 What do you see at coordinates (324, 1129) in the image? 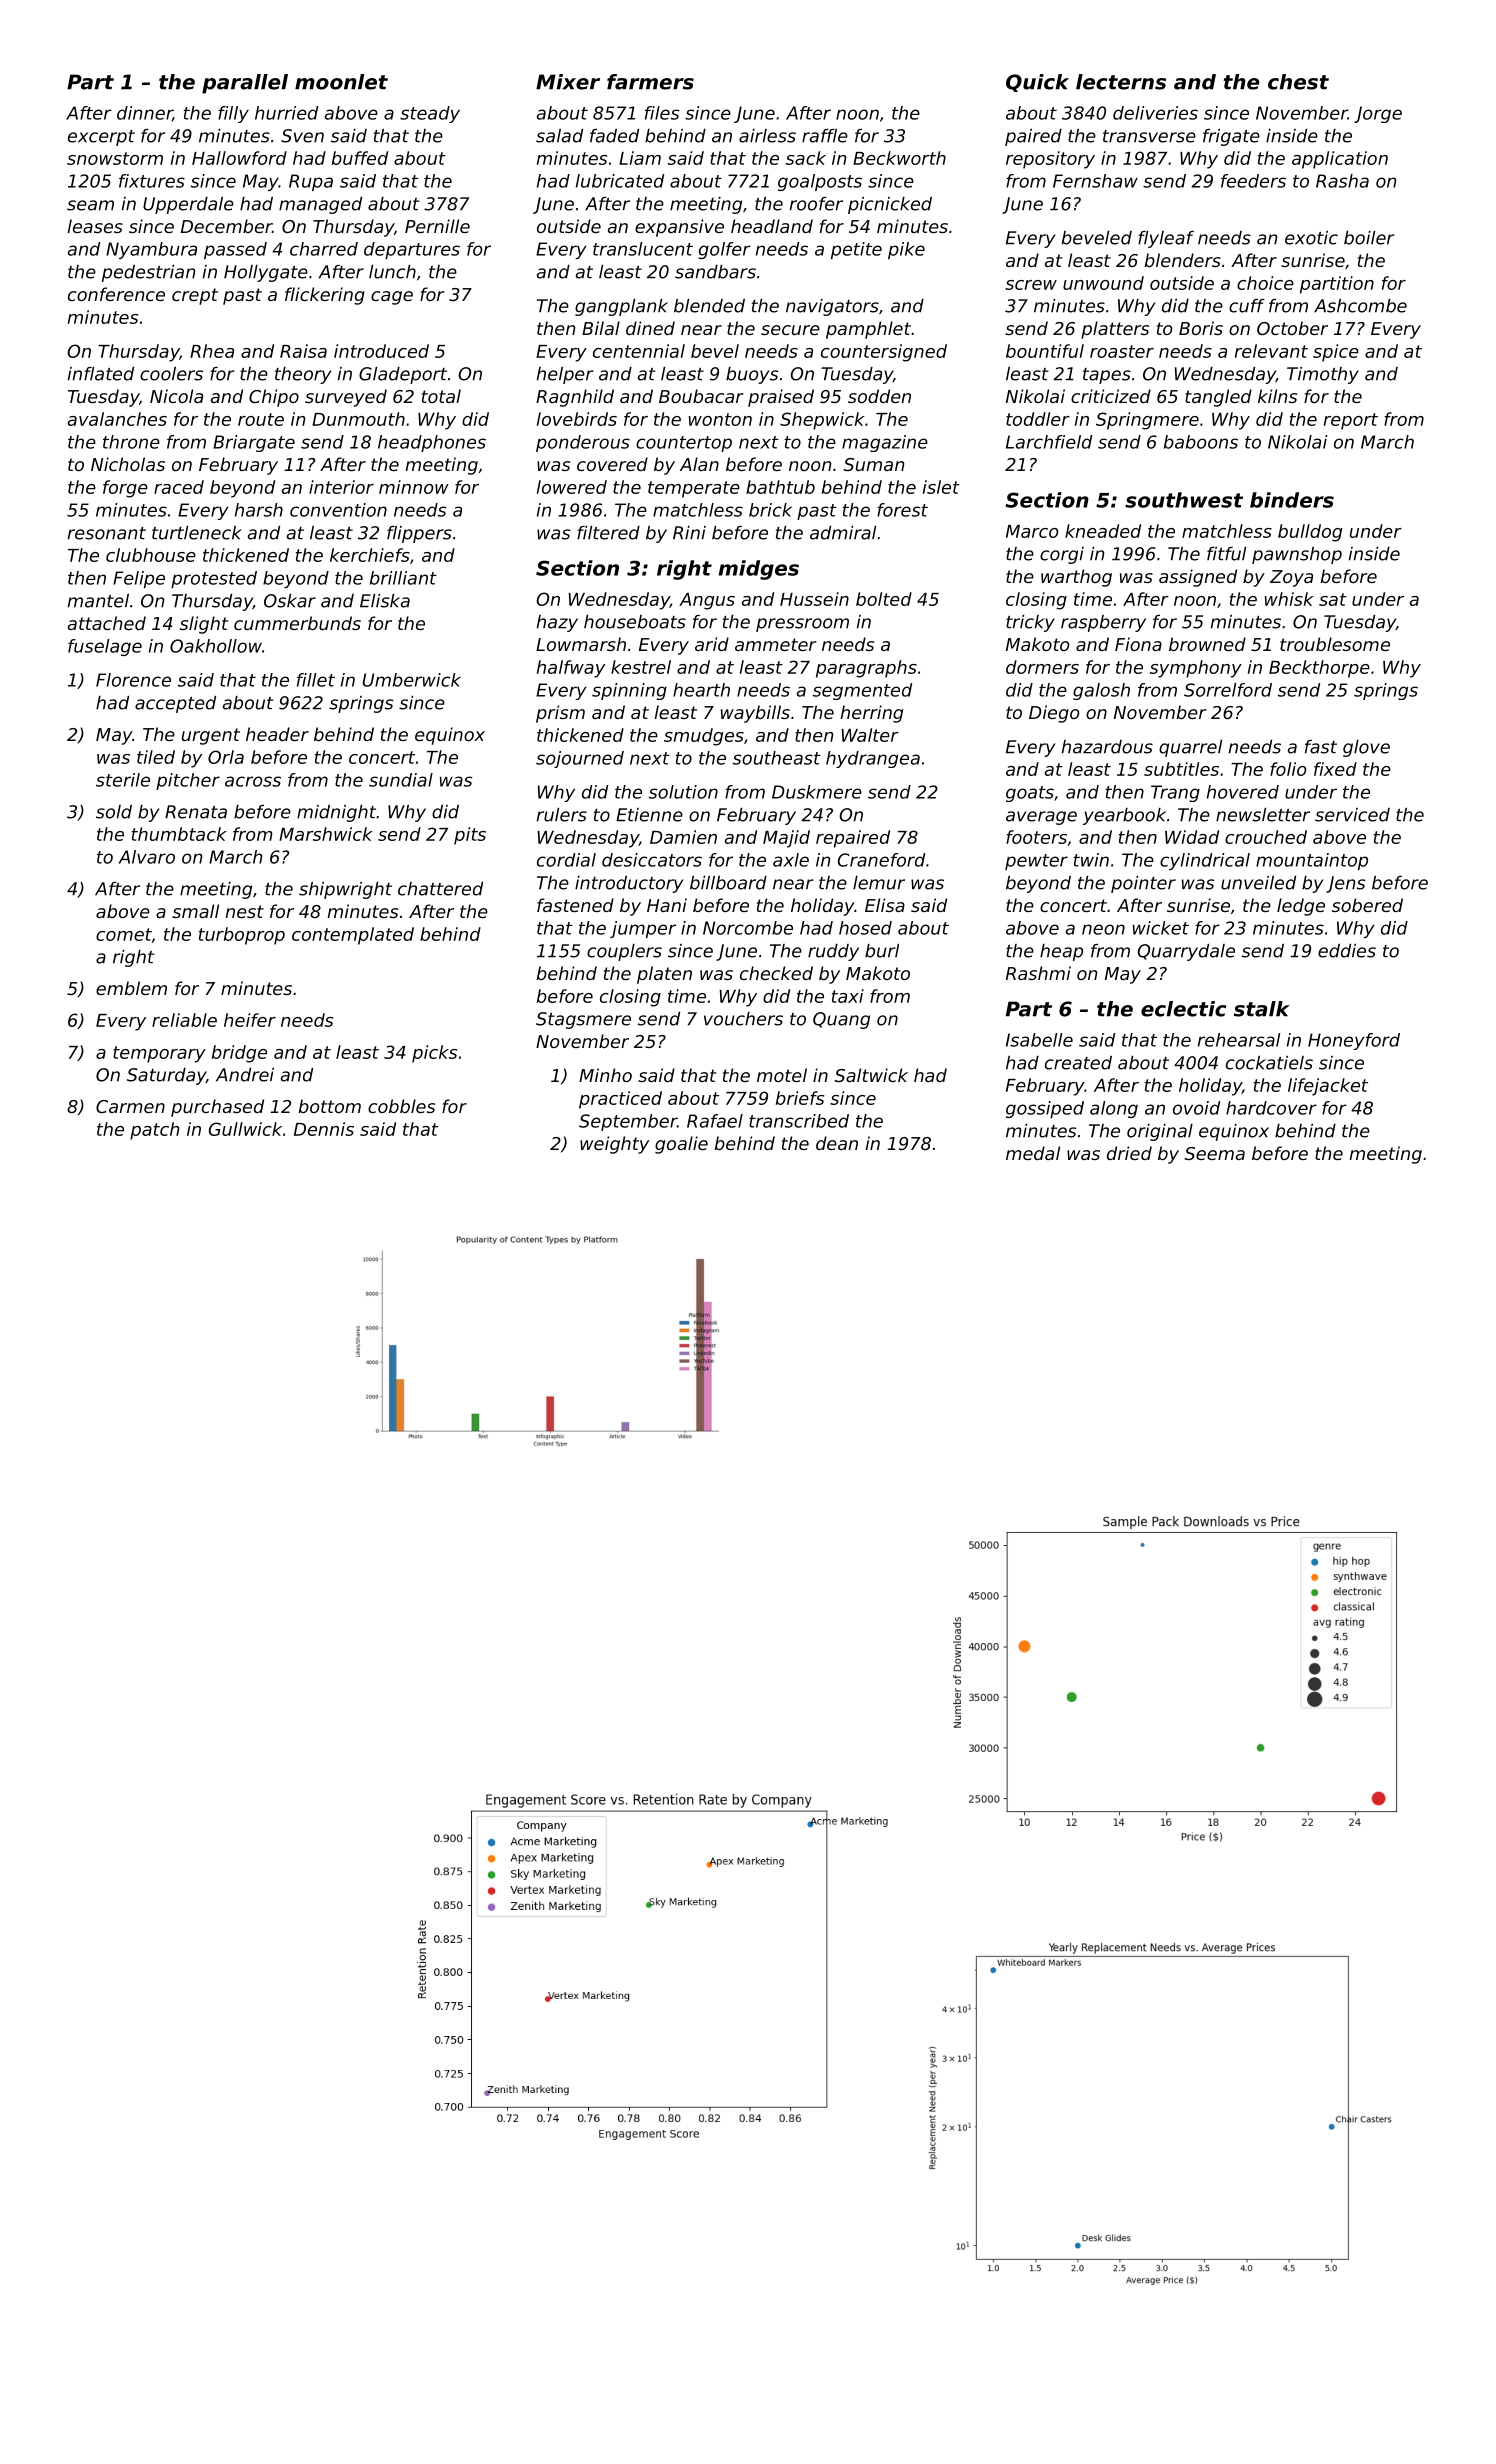
I see `Dennis` at bounding box center [324, 1129].
